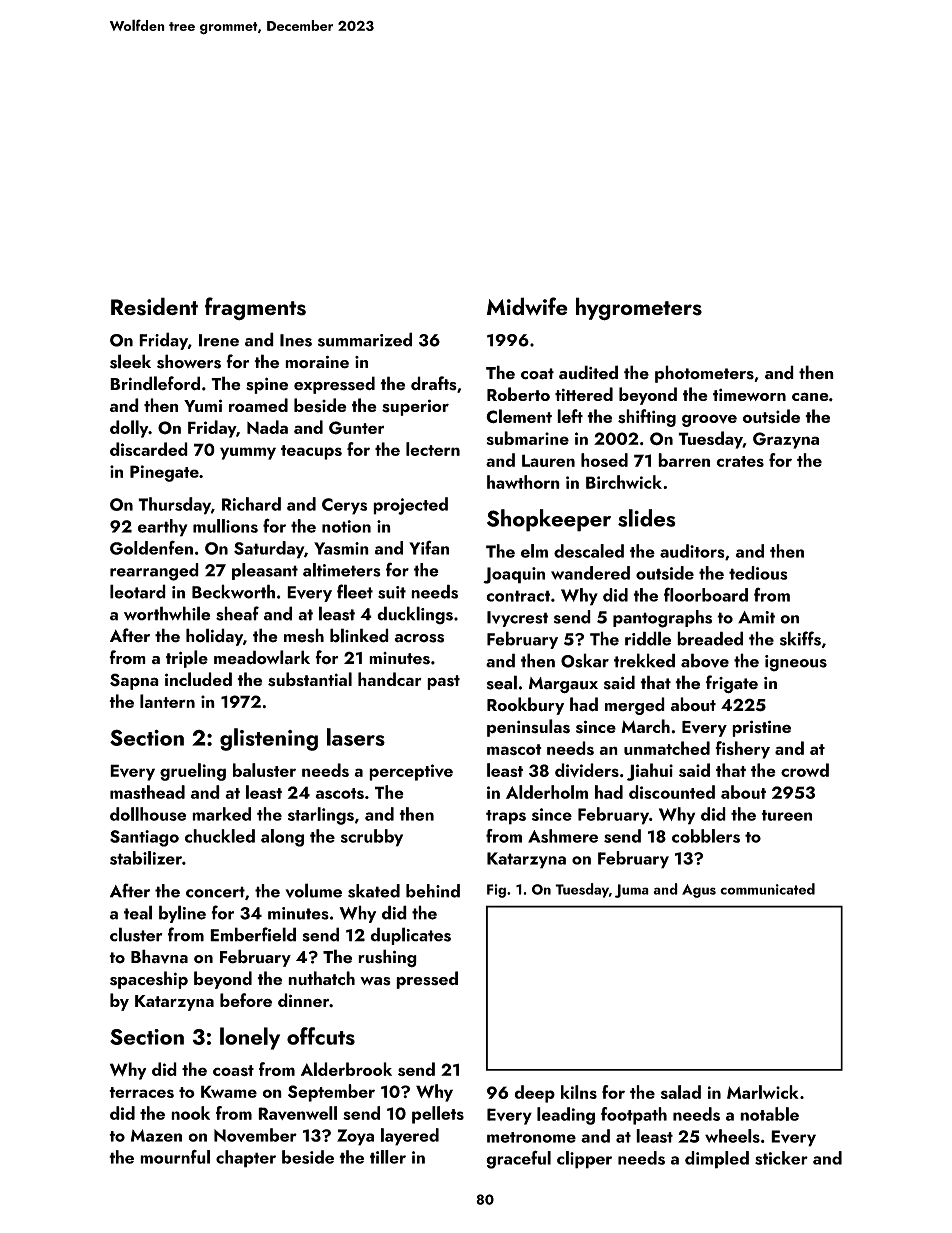 This screenshot has height=1233, width=952. Describe the element at coordinates (156, 1135) in the screenshot. I see `Mazen` at that location.
